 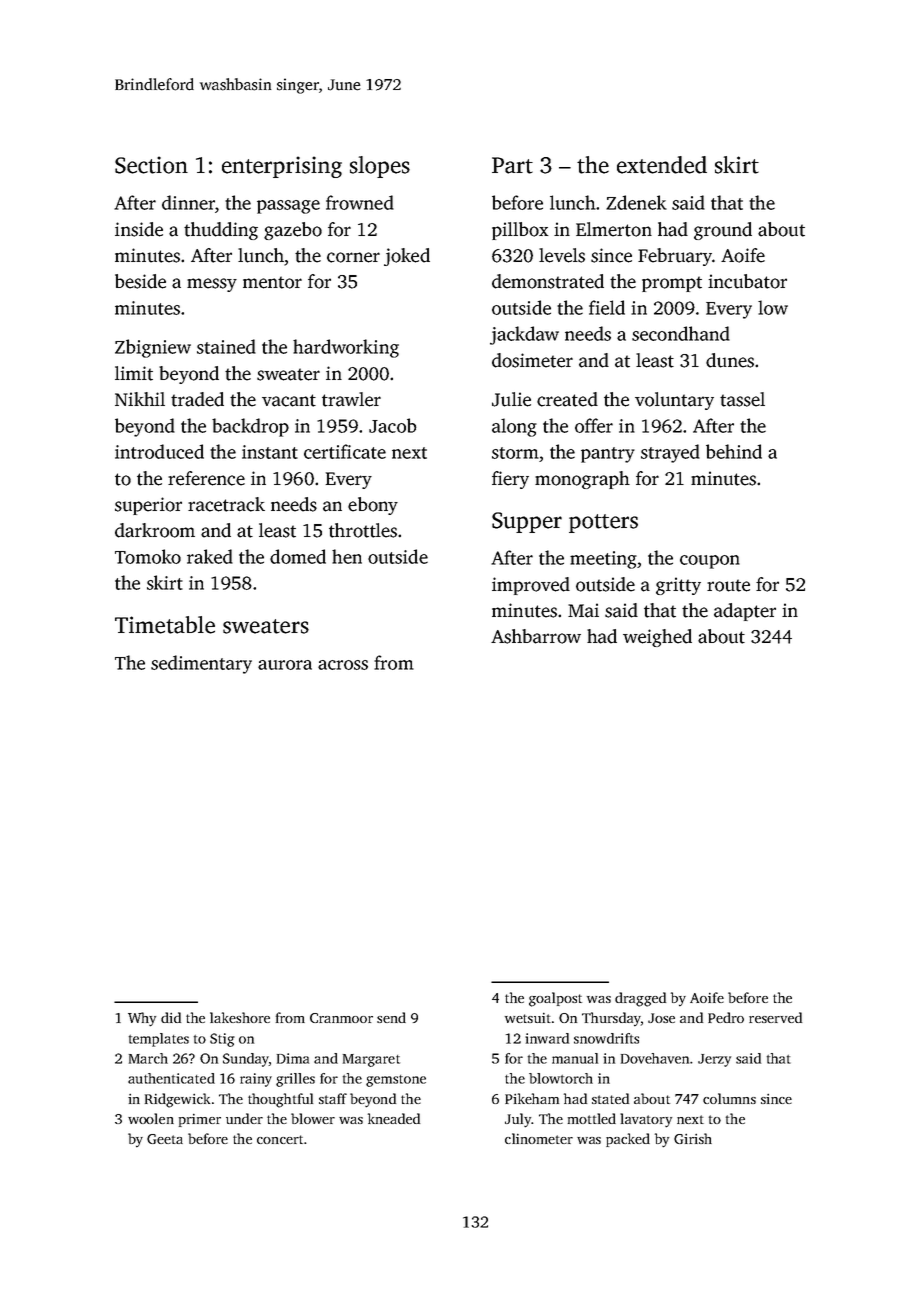 I want to click on Tomoko, so click(x=148, y=556).
